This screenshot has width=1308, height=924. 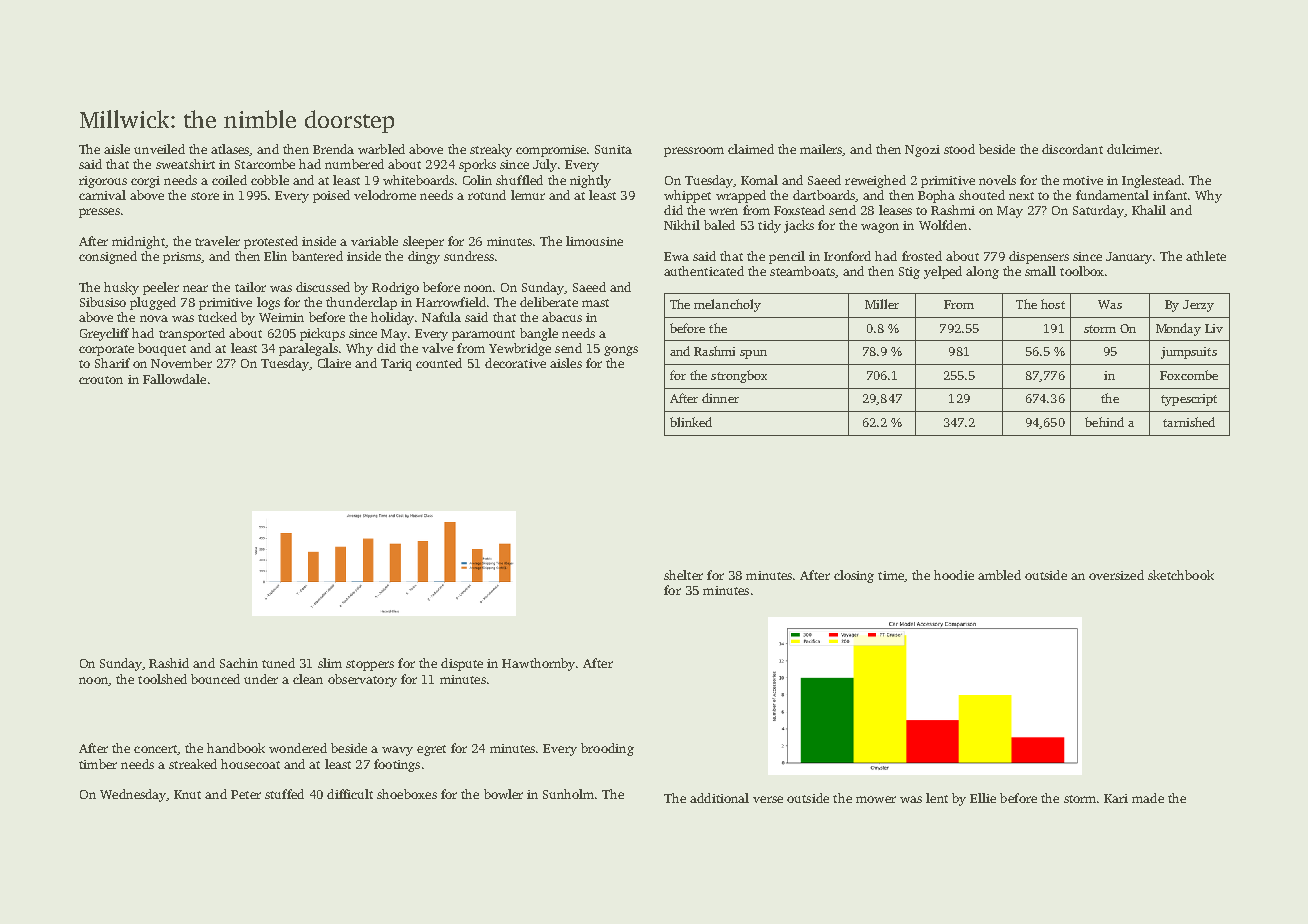 I want to click on presses, so click(x=99, y=213).
